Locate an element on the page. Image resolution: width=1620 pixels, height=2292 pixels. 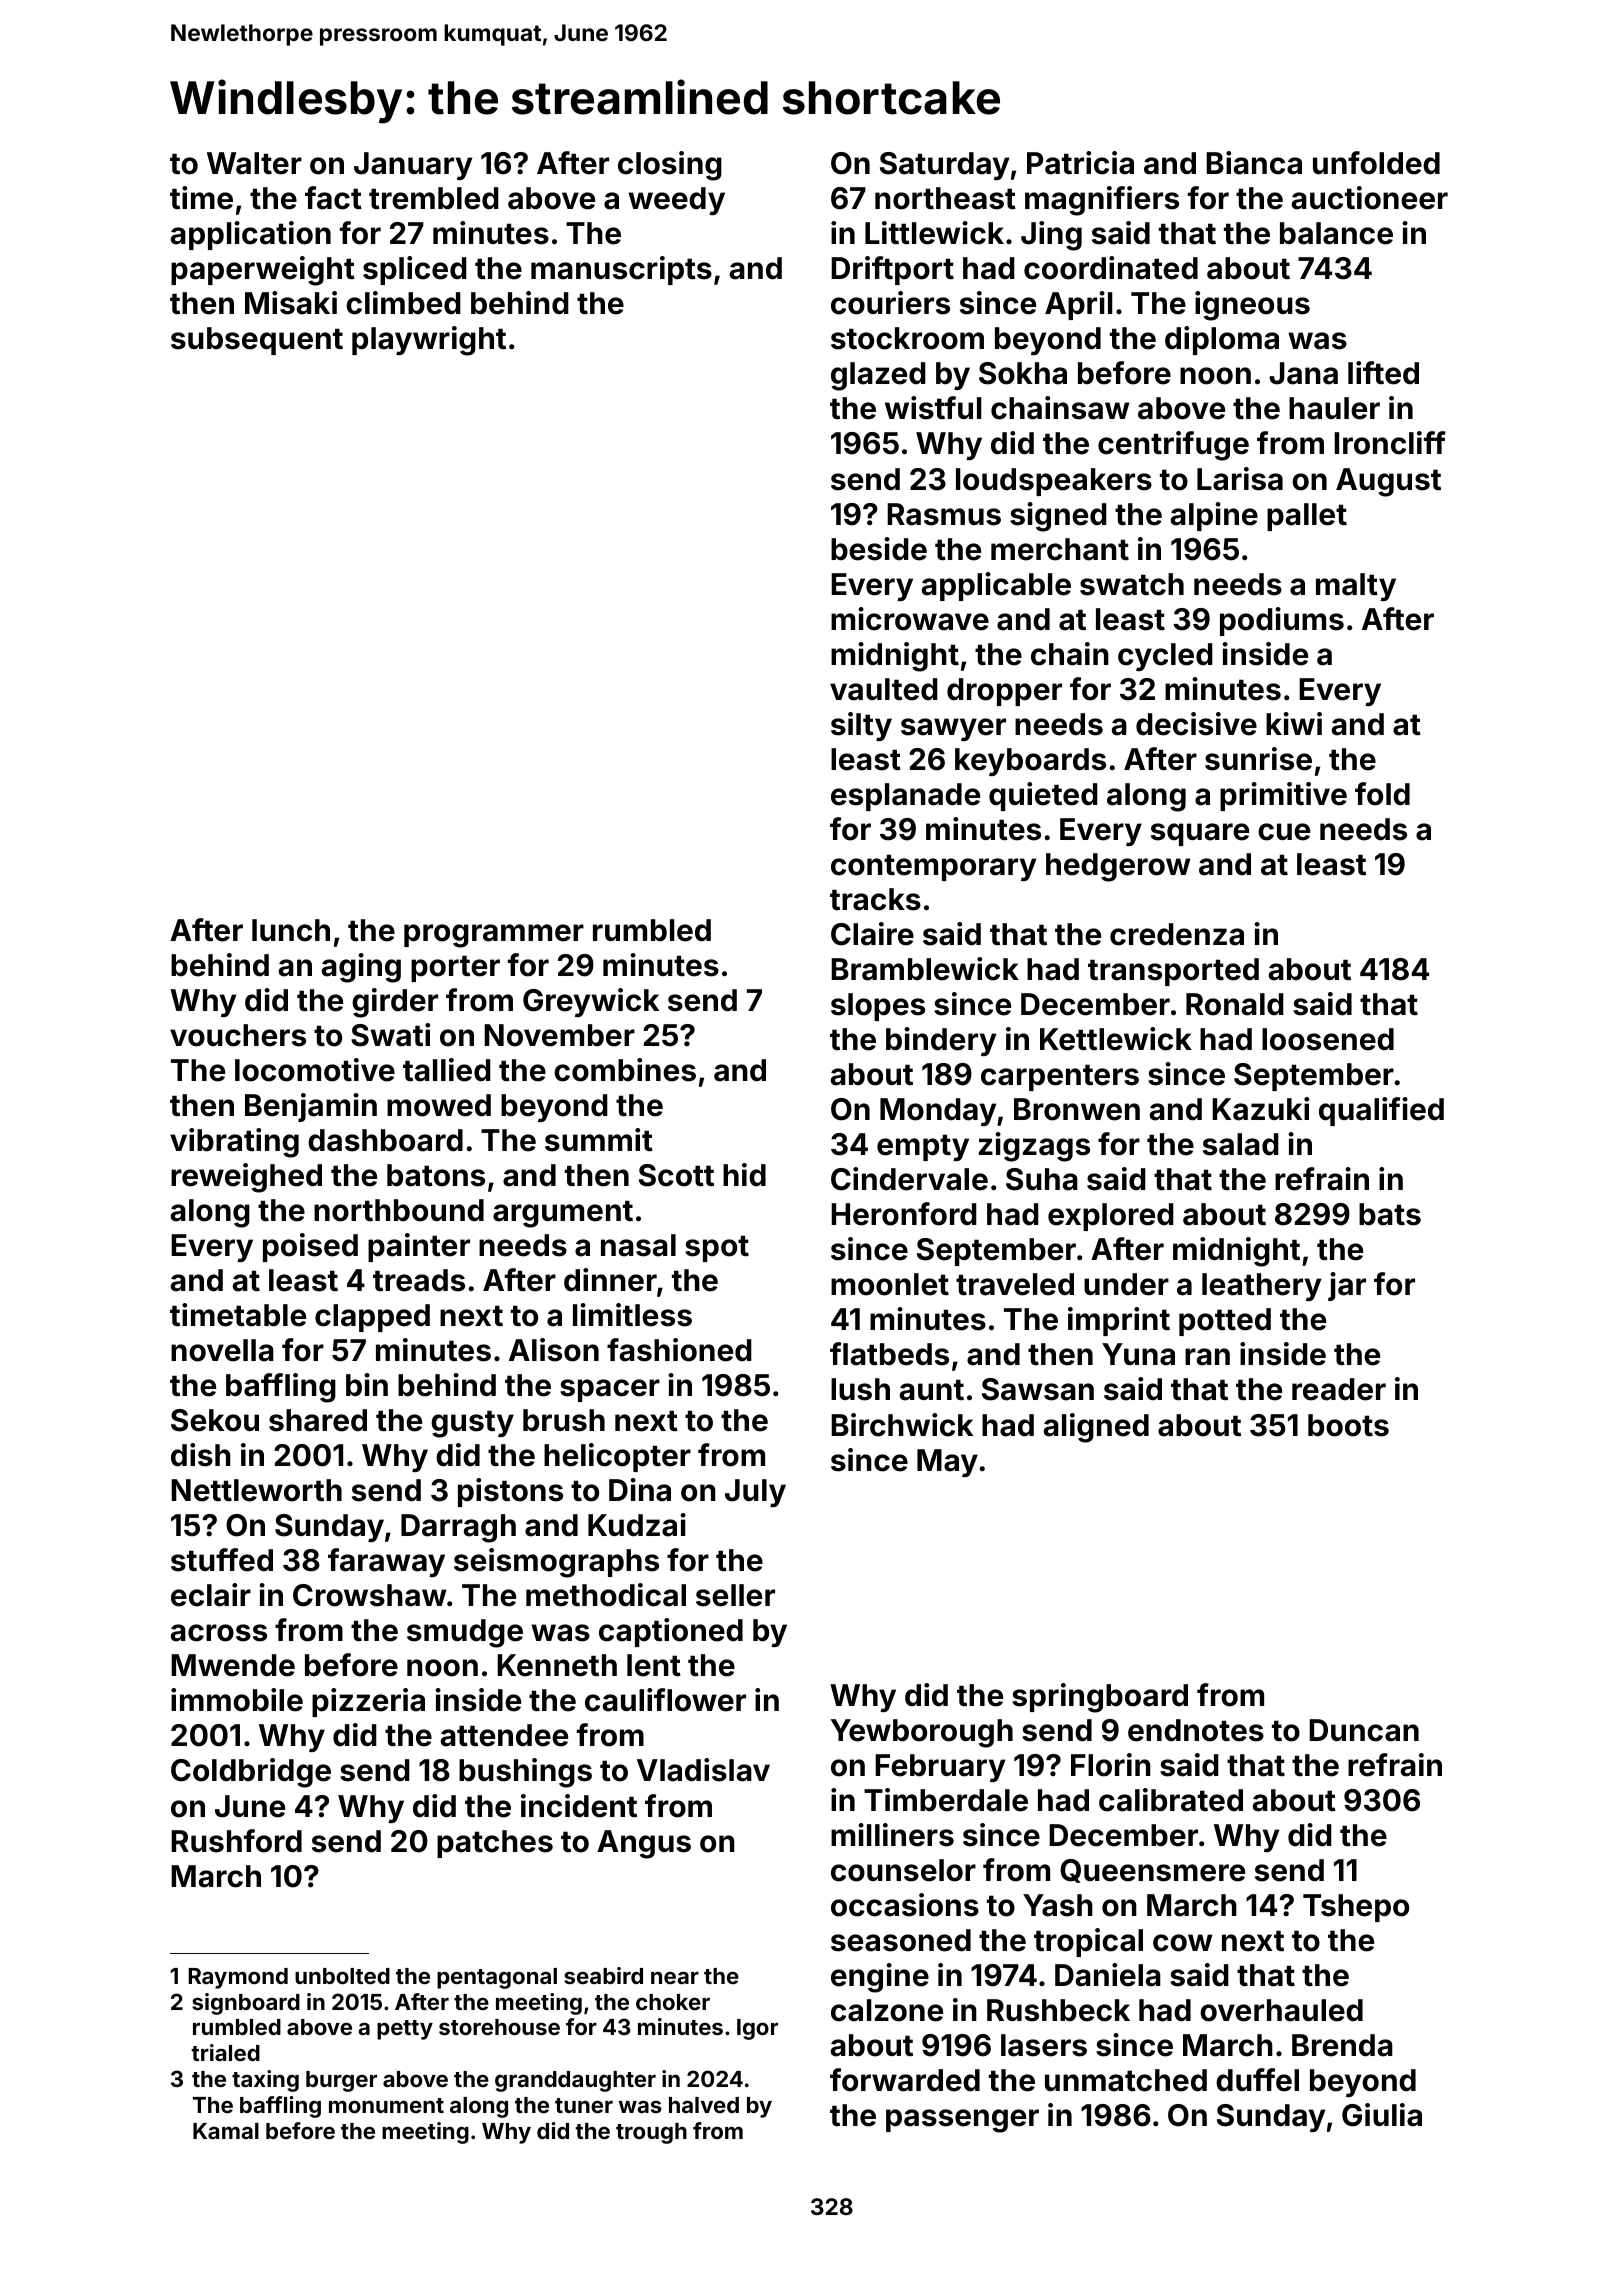
Ronald is located at coordinates (1235, 1004).
